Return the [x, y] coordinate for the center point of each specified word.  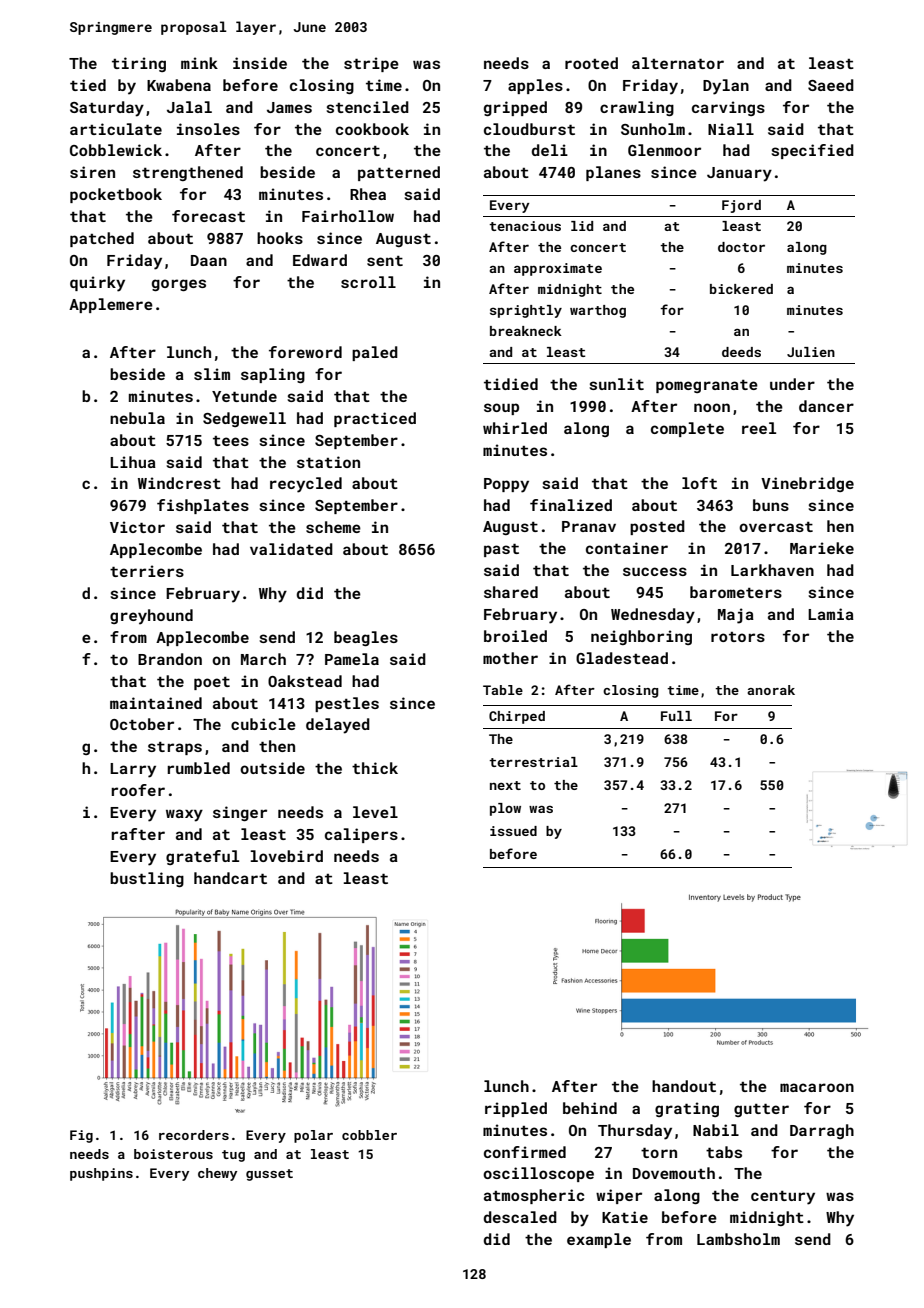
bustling [147, 879]
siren [92, 172]
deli [550, 150]
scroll [368, 282]
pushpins [101, 1174]
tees [231, 441]
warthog [598, 311]
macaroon [817, 1087]
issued [513, 831]
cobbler [369, 1135]
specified [812, 151]
